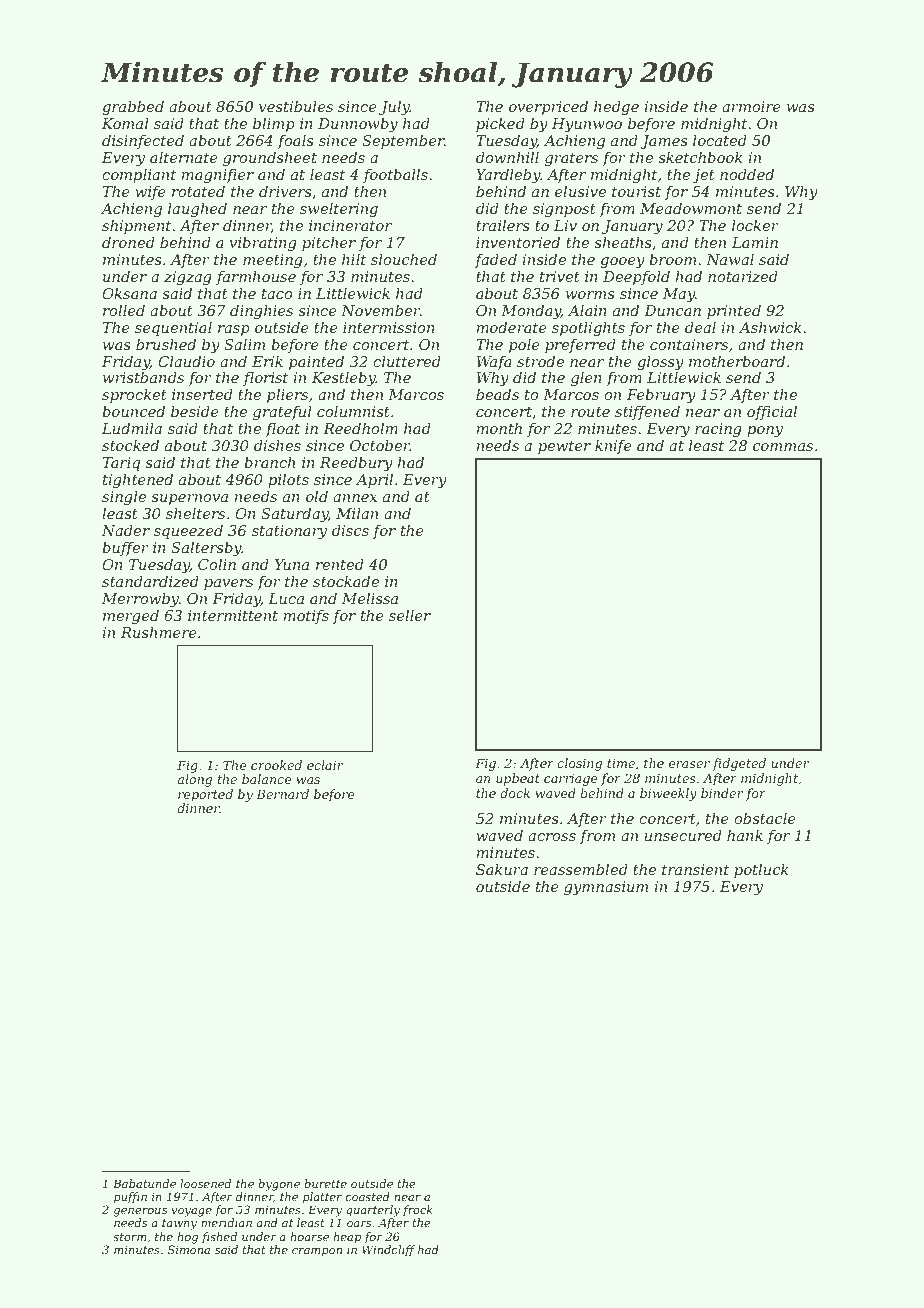 Image resolution: width=924 pixels, height=1308 pixels. Describe the element at coordinates (380, 445) in the screenshot. I see `October` at that location.
